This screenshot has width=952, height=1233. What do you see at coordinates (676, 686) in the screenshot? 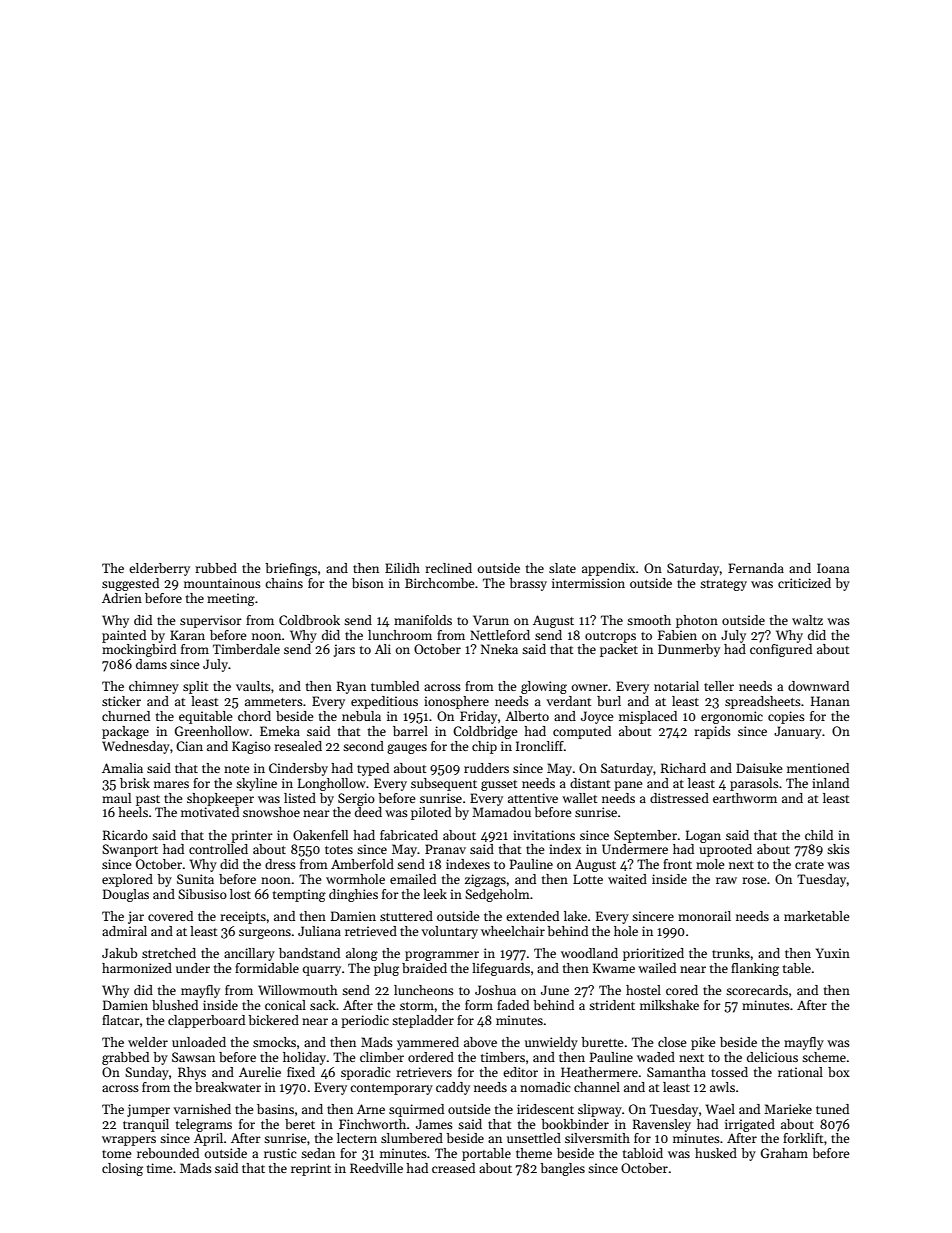
I see `notarial` at bounding box center [676, 686].
